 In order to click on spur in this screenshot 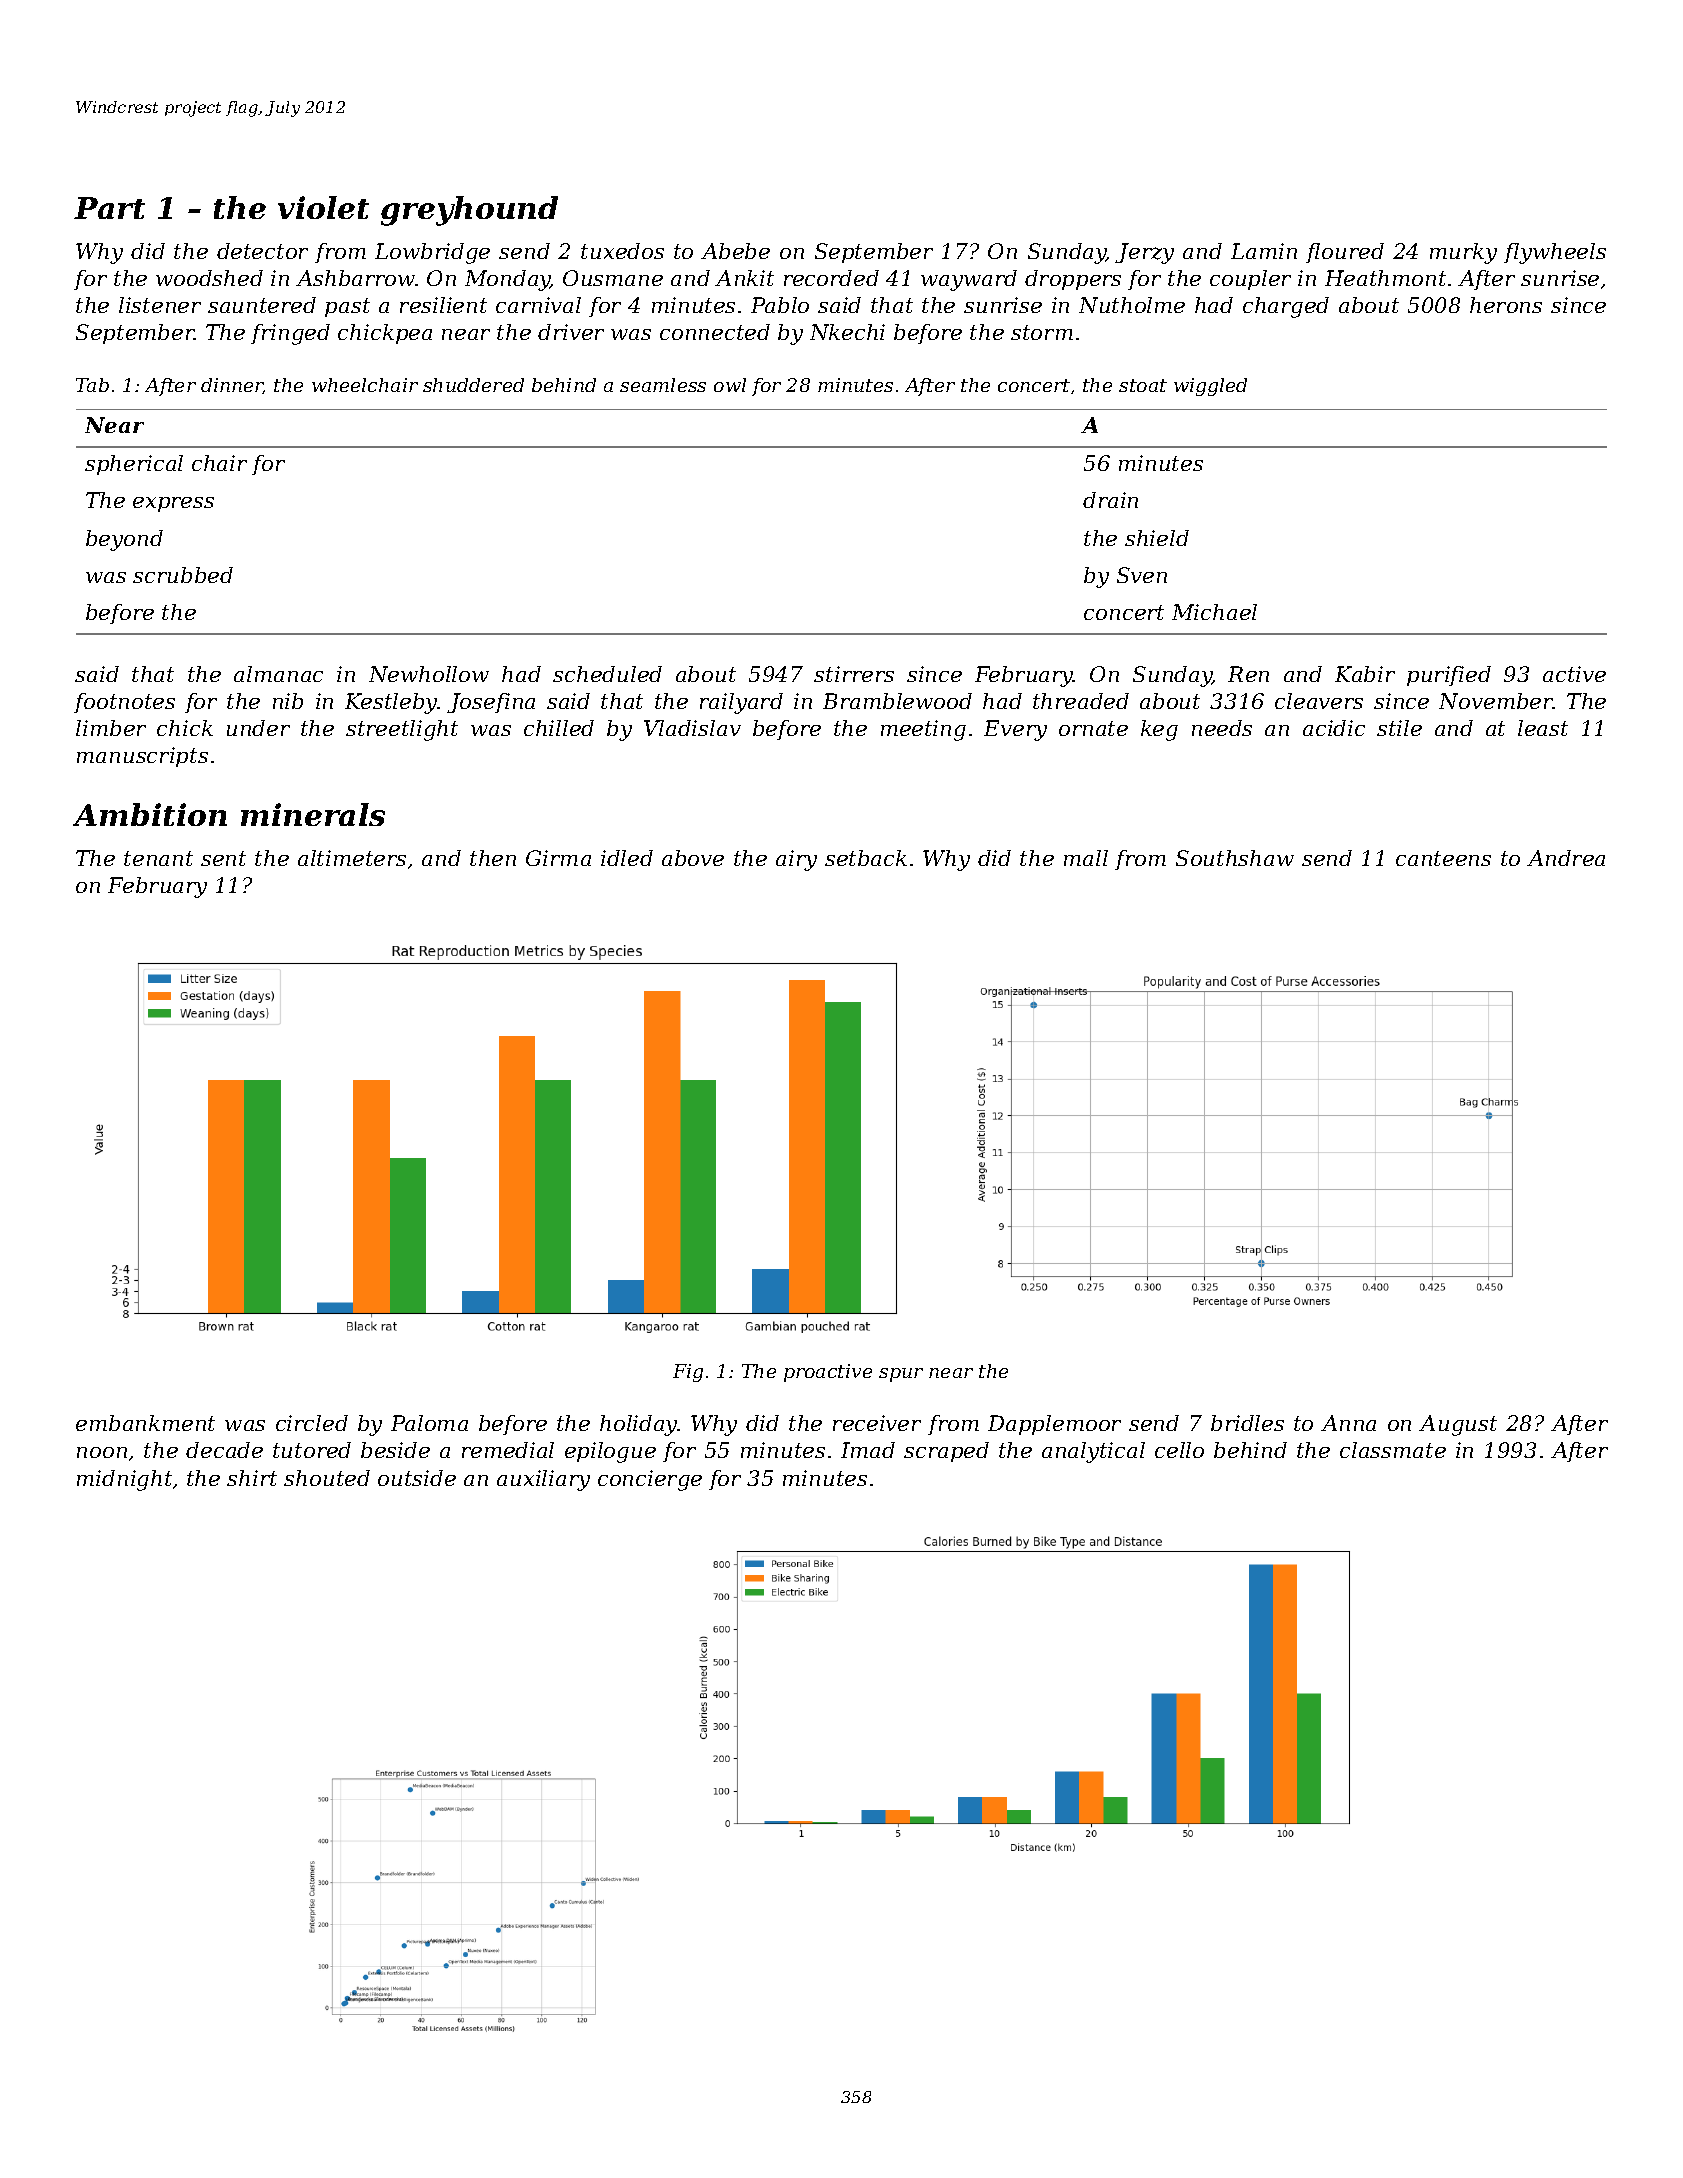, I will do `click(901, 1375)`.
